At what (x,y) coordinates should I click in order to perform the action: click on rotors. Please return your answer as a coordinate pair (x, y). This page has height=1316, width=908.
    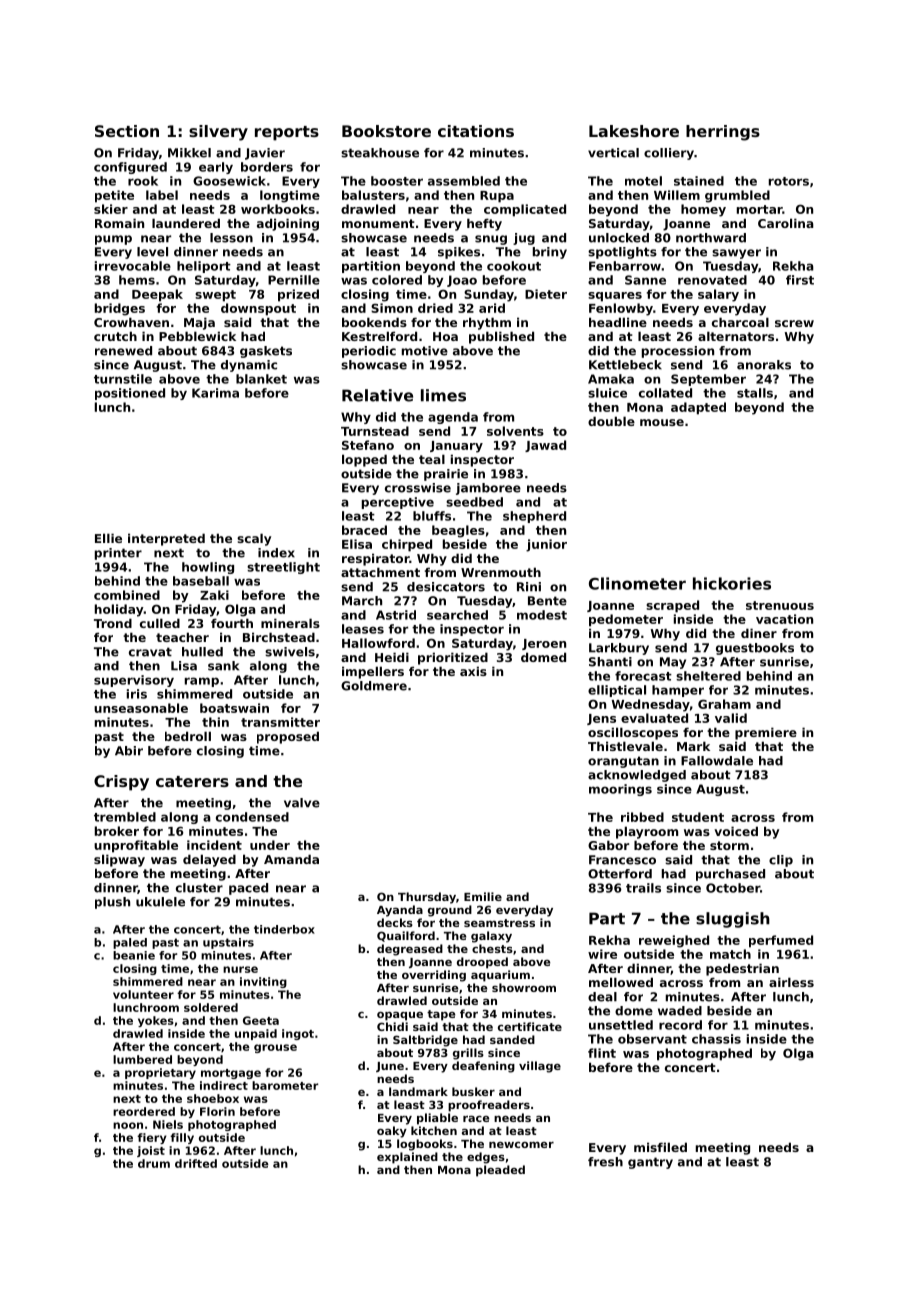
    Looking at the image, I should click on (789, 181).
